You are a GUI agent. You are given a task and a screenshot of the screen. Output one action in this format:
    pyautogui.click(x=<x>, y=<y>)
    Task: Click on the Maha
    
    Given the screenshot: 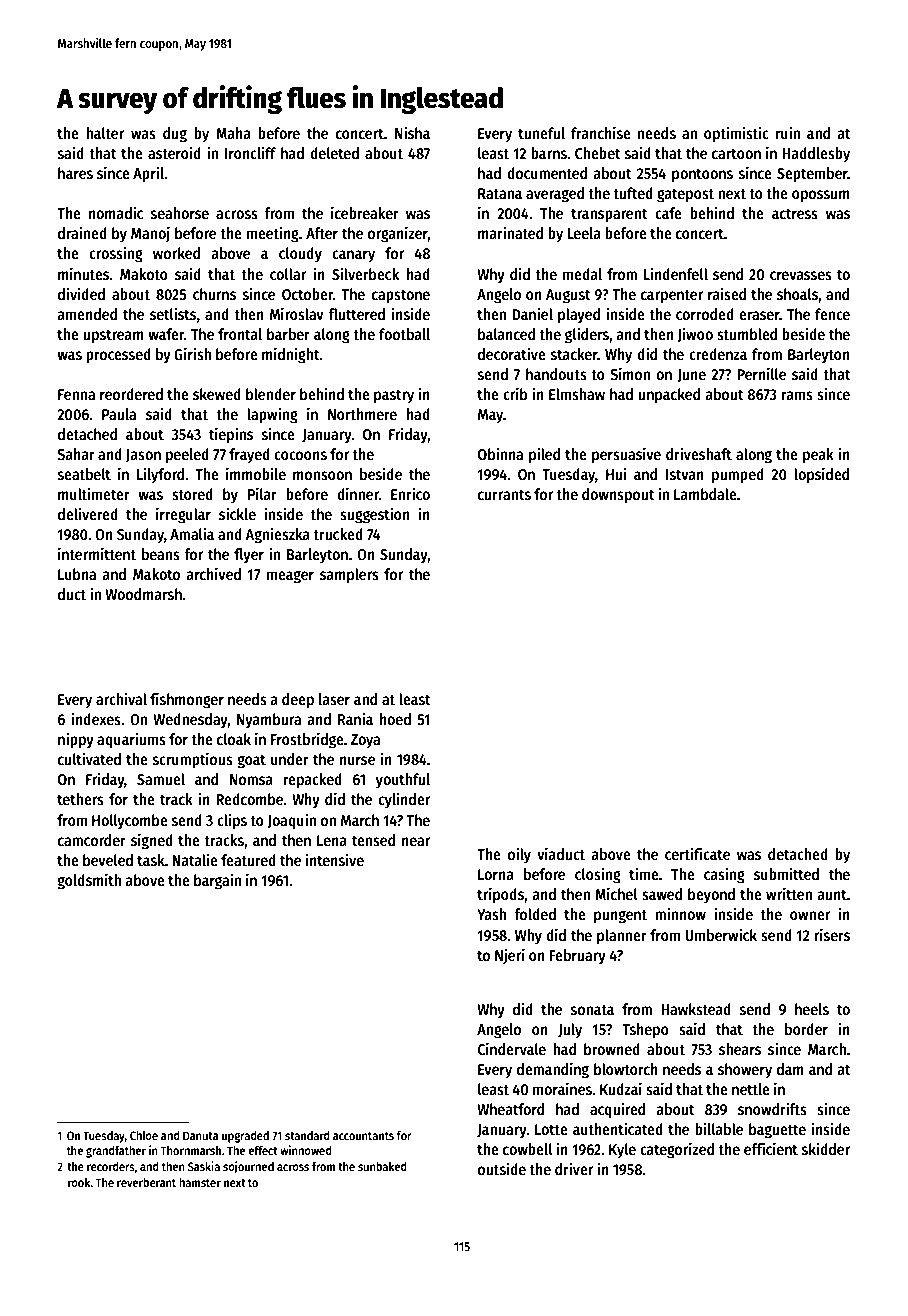 What is the action you would take?
    pyautogui.click(x=233, y=133)
